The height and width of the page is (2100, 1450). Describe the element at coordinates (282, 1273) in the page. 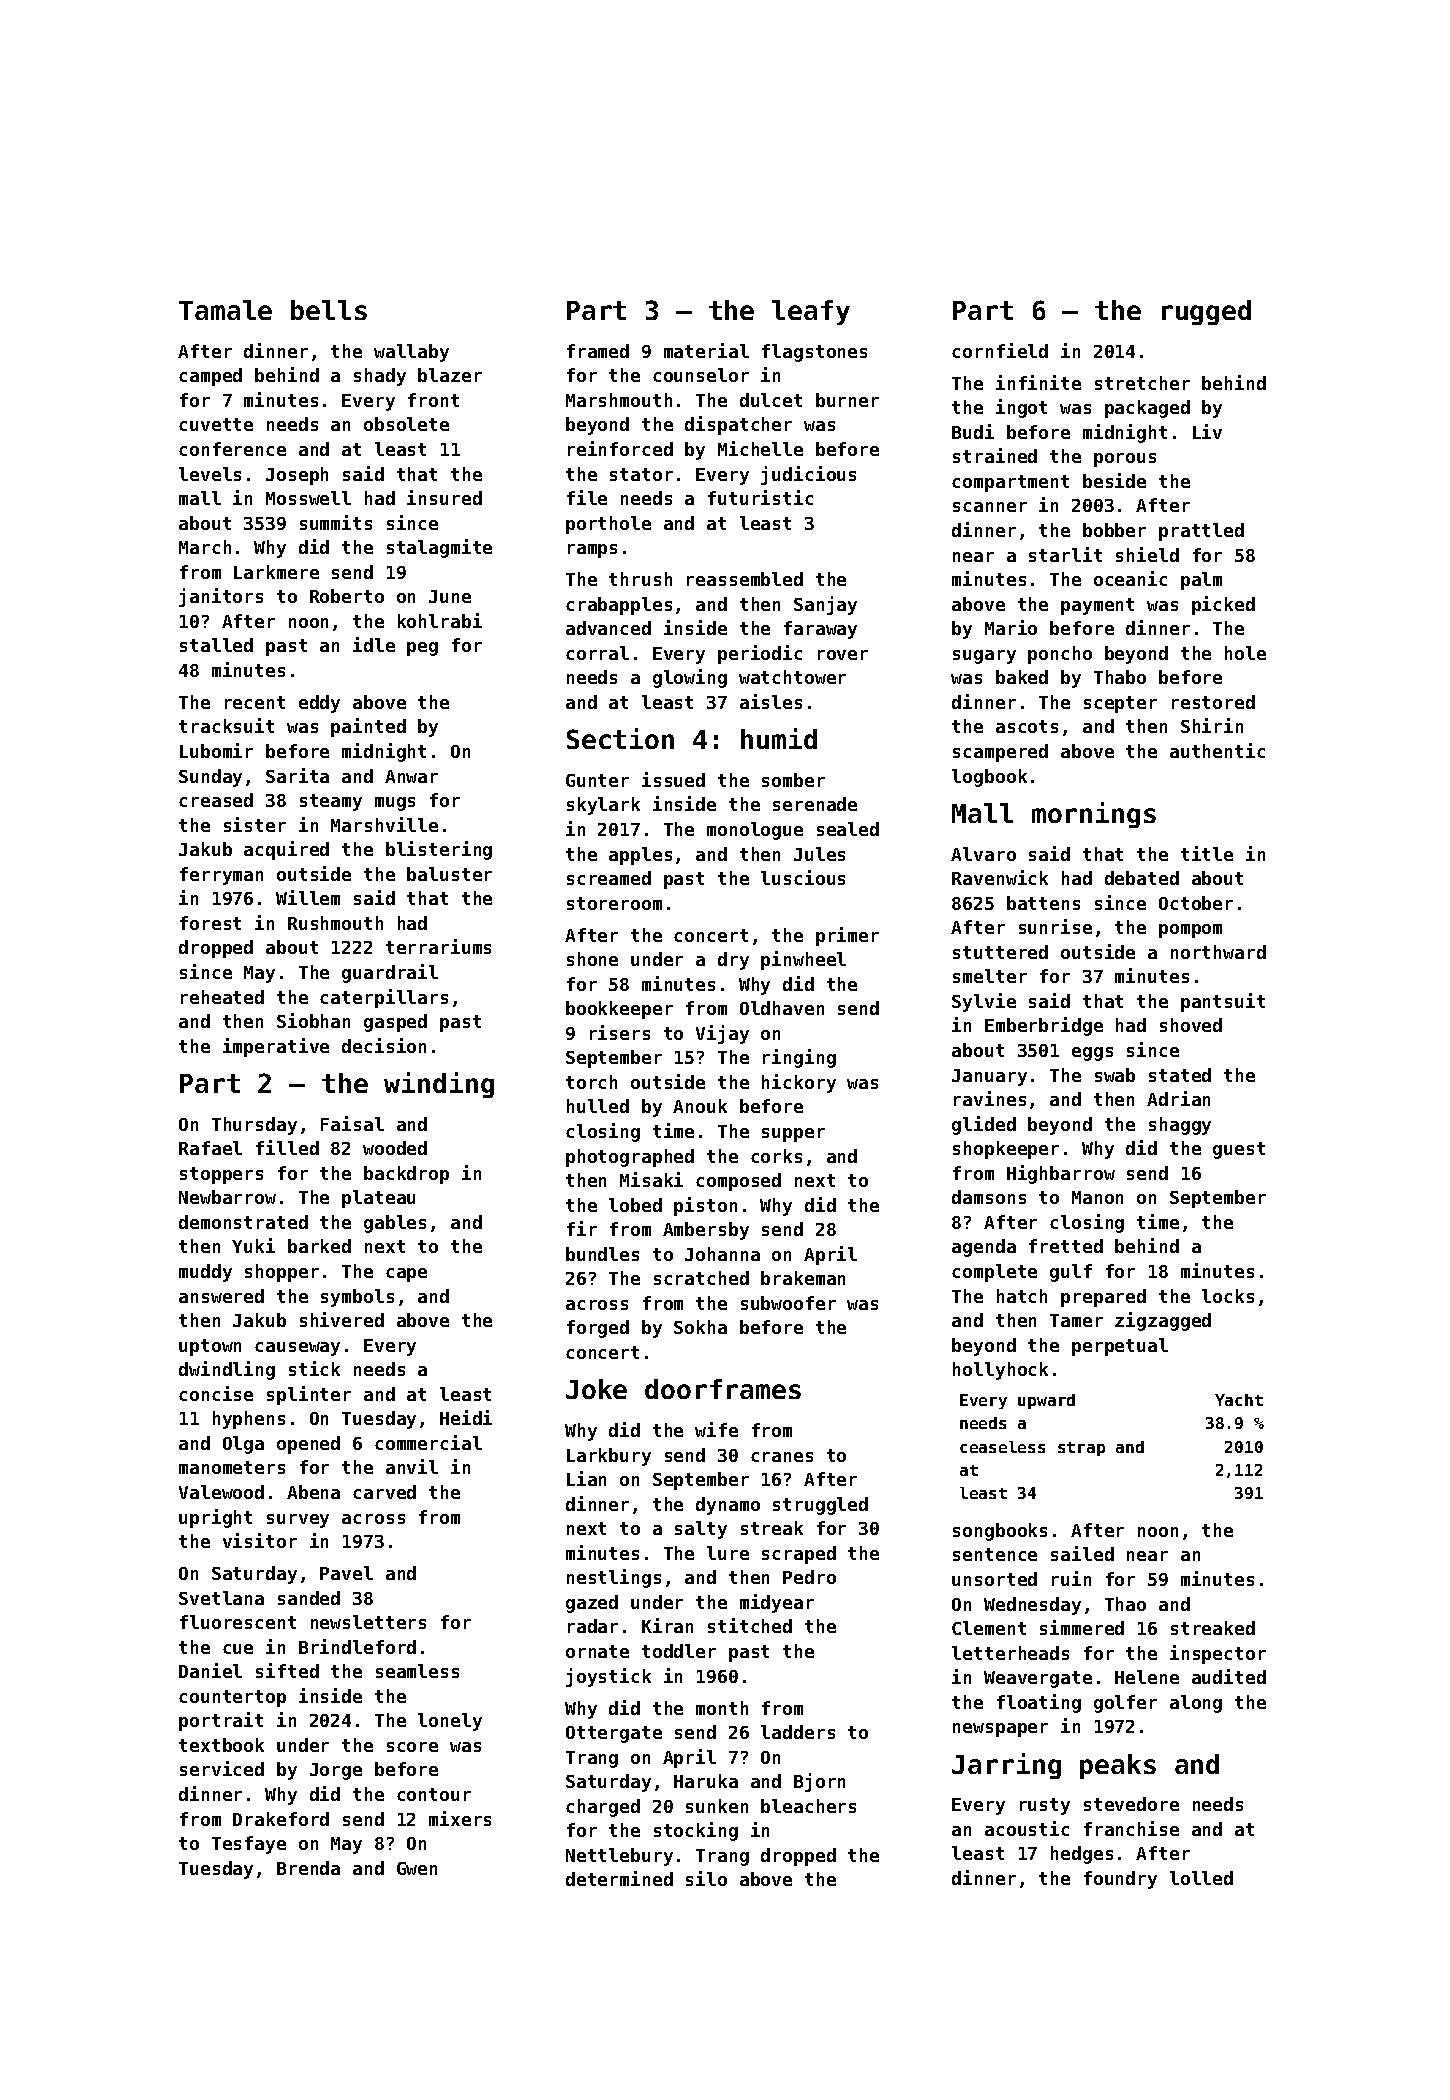

I see `shopper` at that location.
